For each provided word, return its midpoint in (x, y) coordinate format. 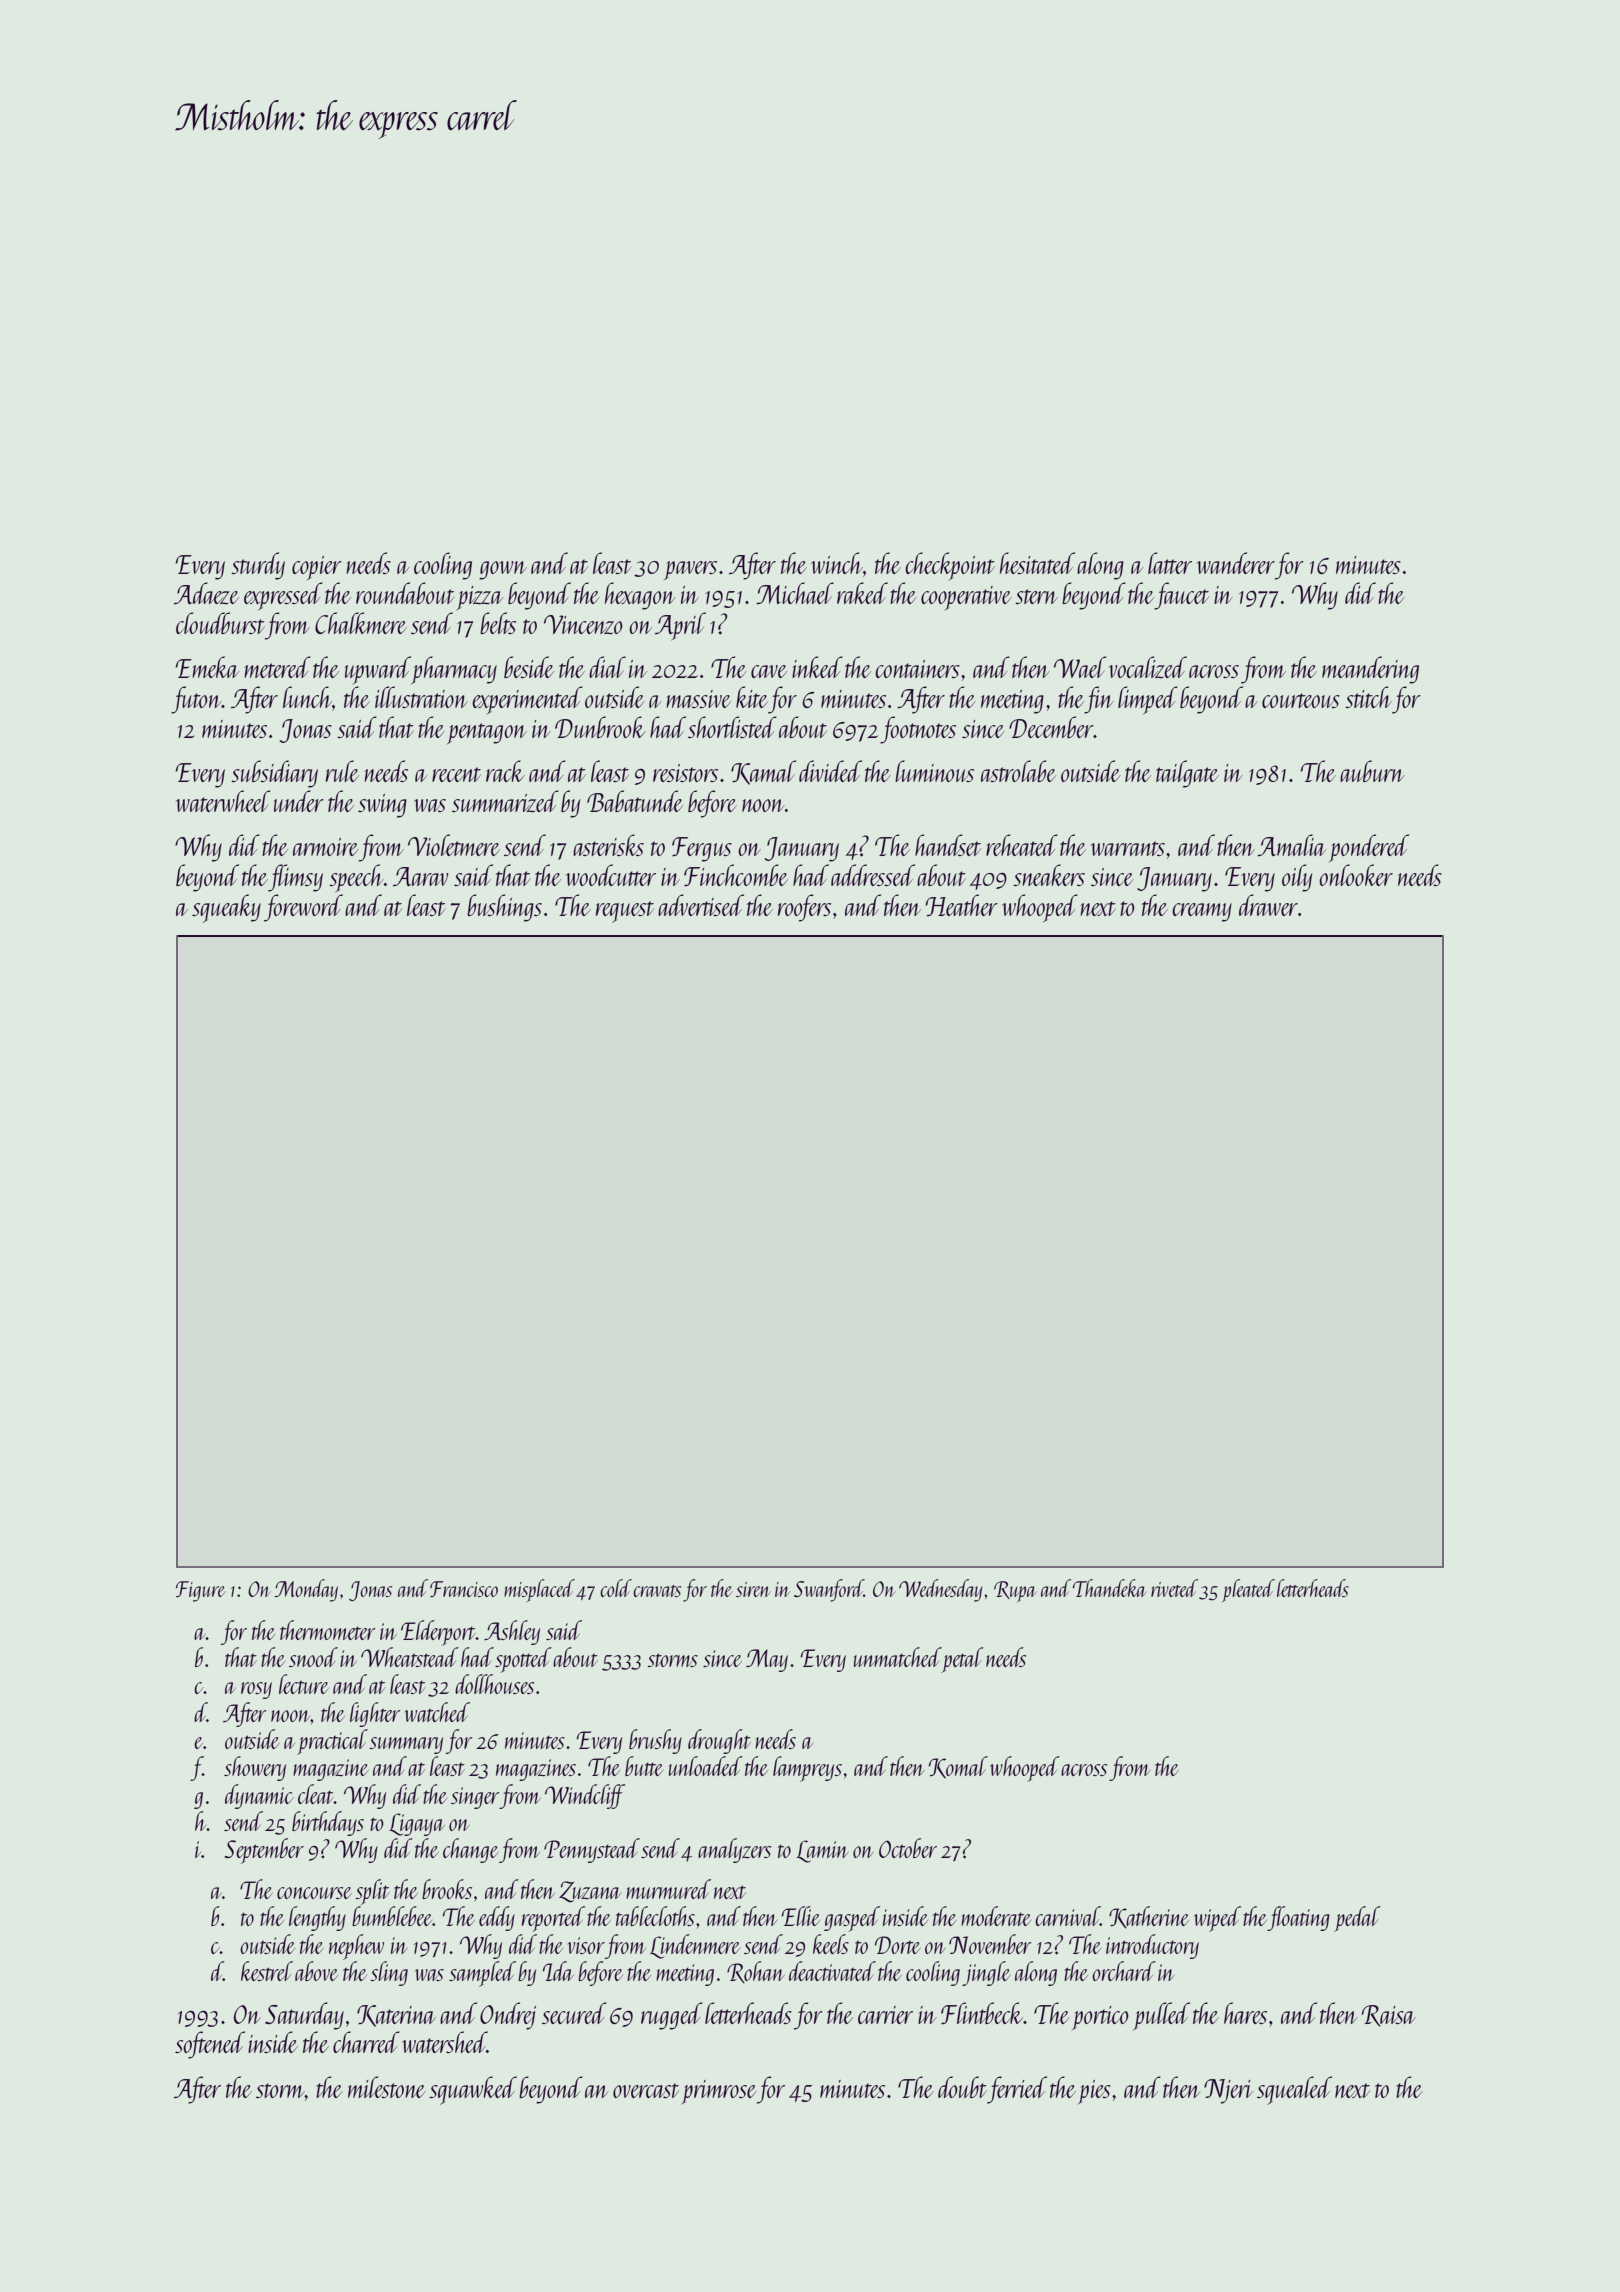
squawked (473, 2090)
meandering (1370, 670)
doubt (962, 2087)
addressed (873, 875)
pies (1094, 2092)
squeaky (226, 908)
